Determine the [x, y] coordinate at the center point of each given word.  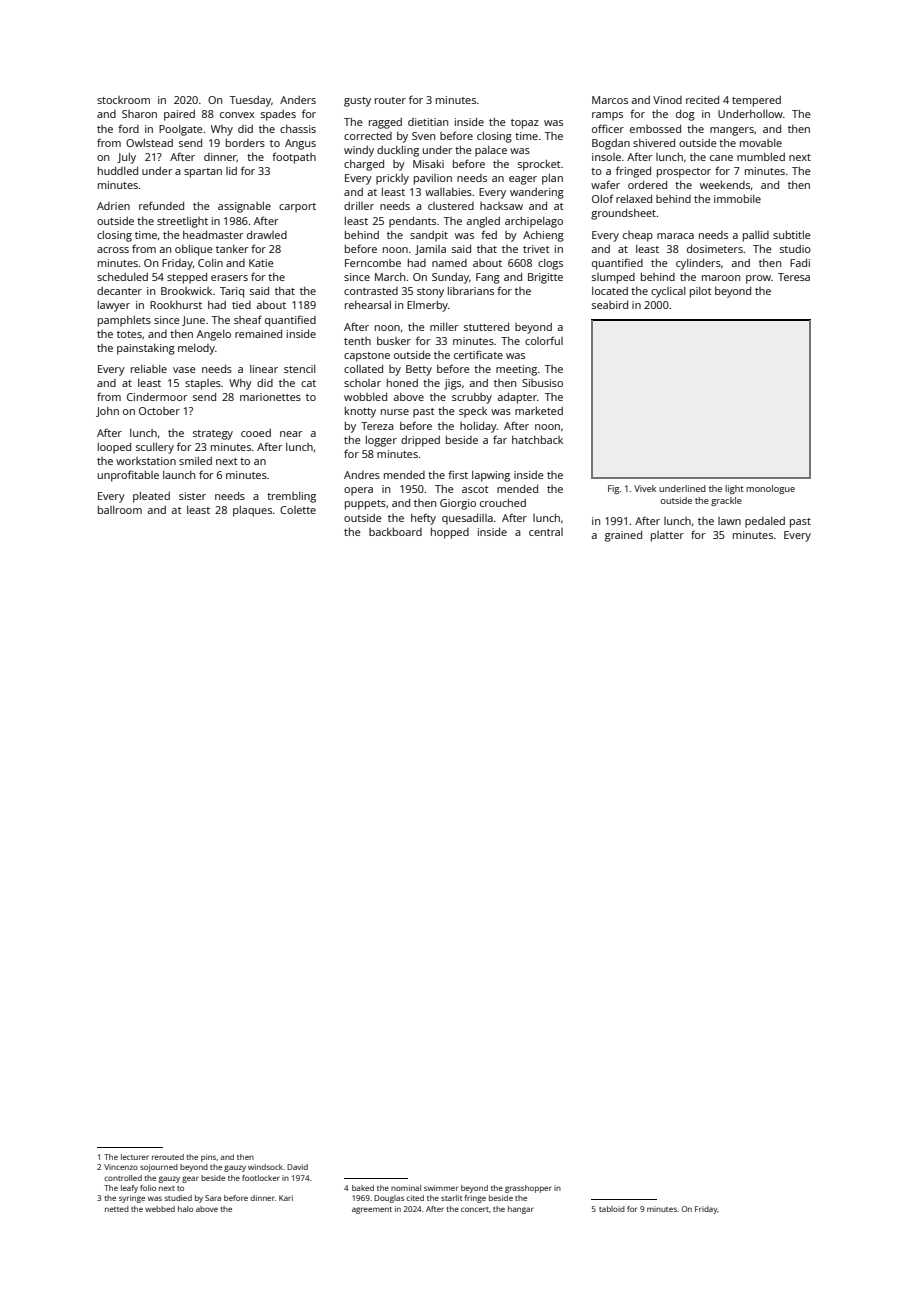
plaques [252, 511]
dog [685, 115]
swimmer [441, 1188]
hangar [520, 1210]
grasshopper [528, 1189]
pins [208, 1158]
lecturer [135, 1157]
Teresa [794, 277]
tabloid [612, 1209]
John [107, 412]
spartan [203, 173]
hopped [450, 533]
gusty [357, 102]
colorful [544, 340]
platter [667, 536]
